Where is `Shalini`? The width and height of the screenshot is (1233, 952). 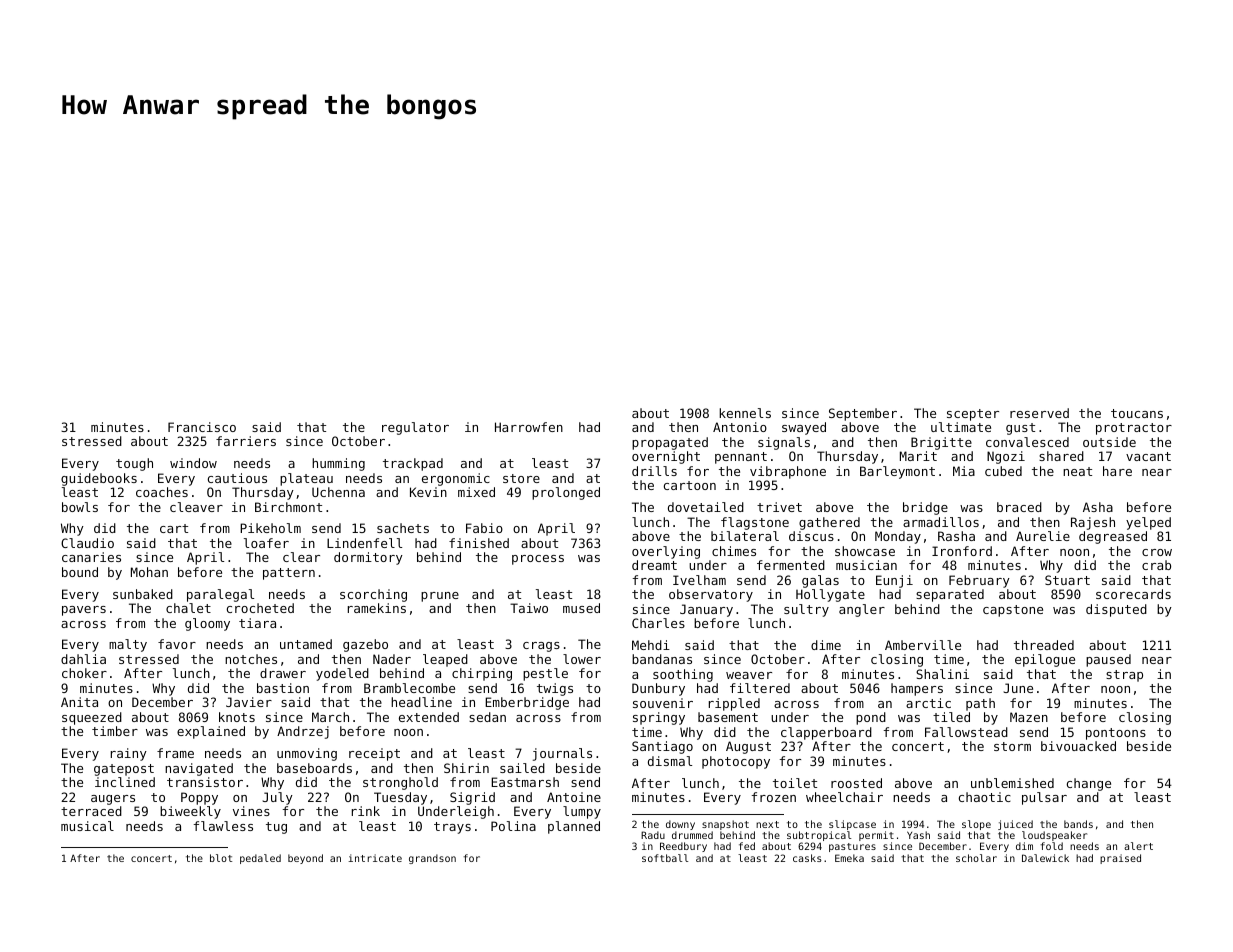 Shalini is located at coordinates (942, 674).
